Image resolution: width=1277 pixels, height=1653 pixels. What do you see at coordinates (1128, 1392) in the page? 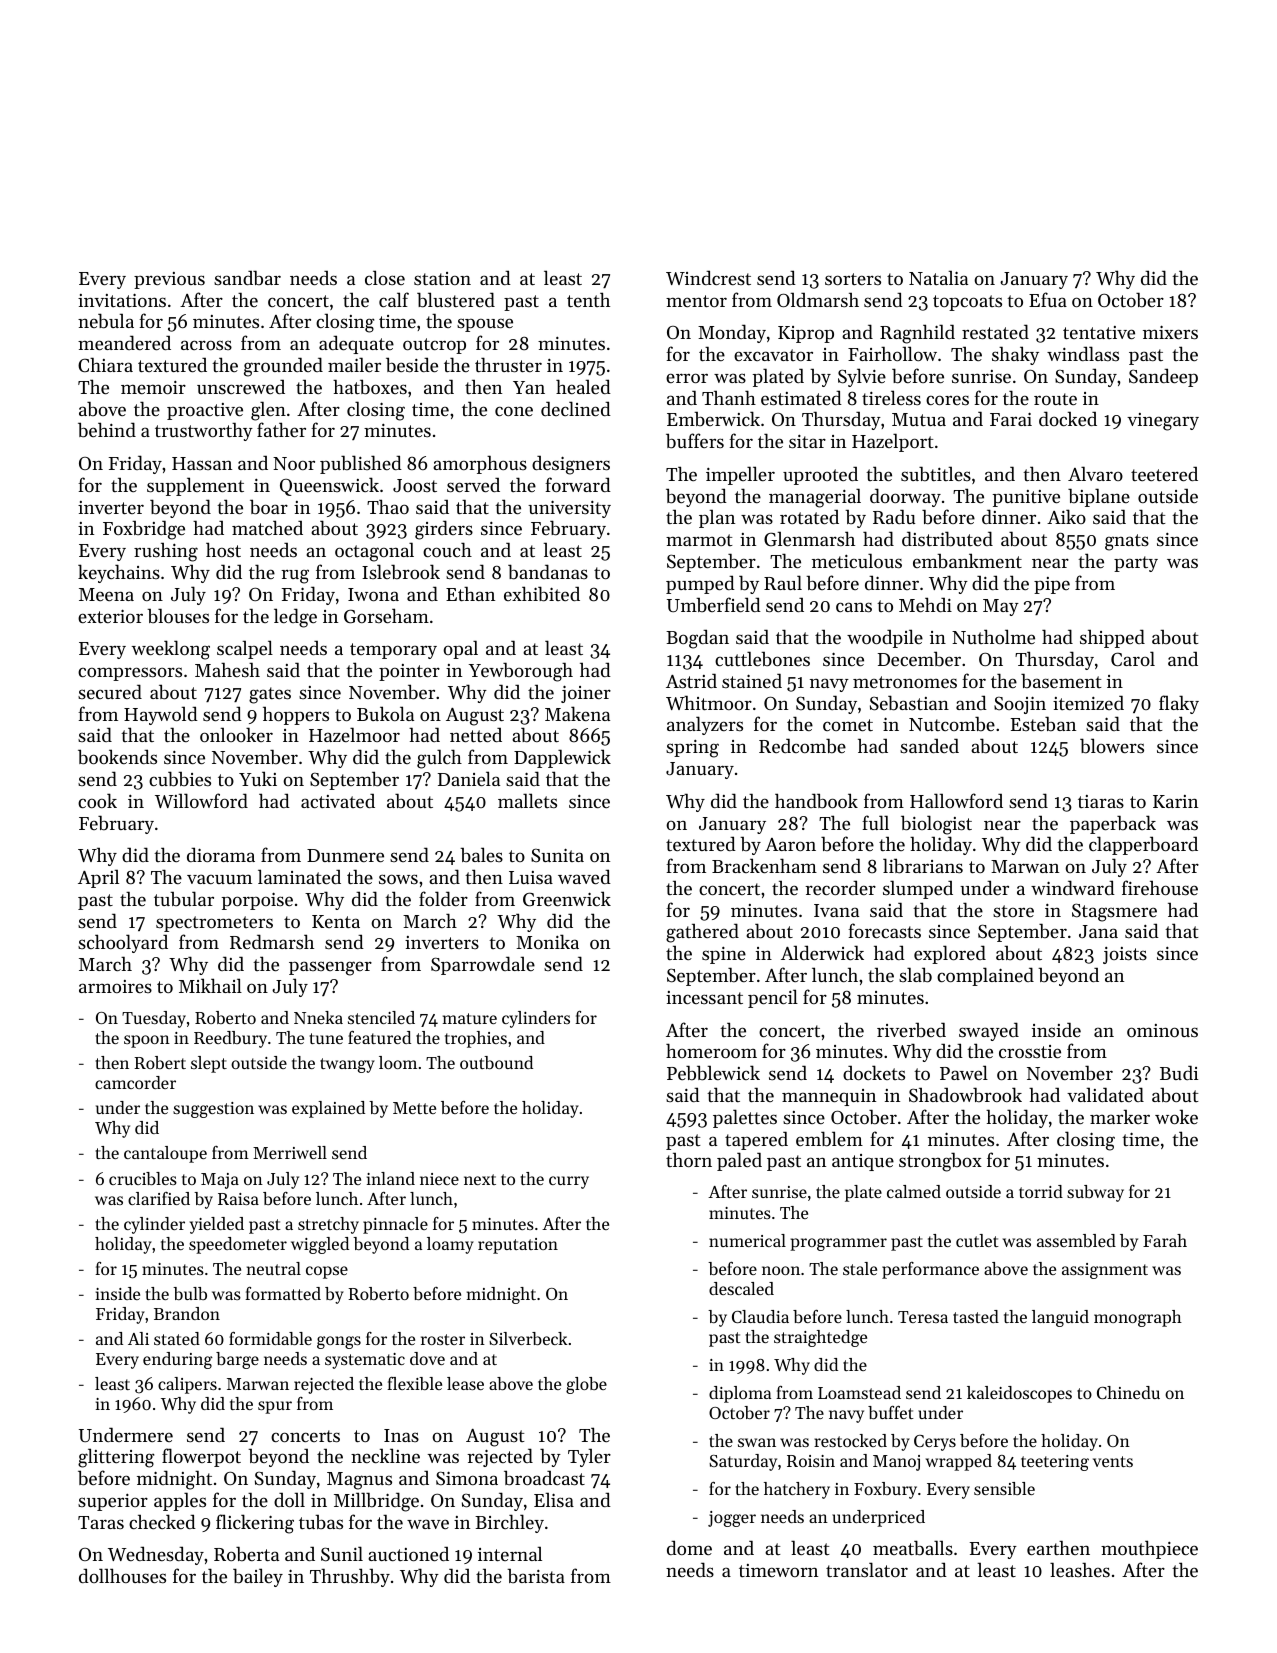
I see `Chinedu` at bounding box center [1128, 1392].
